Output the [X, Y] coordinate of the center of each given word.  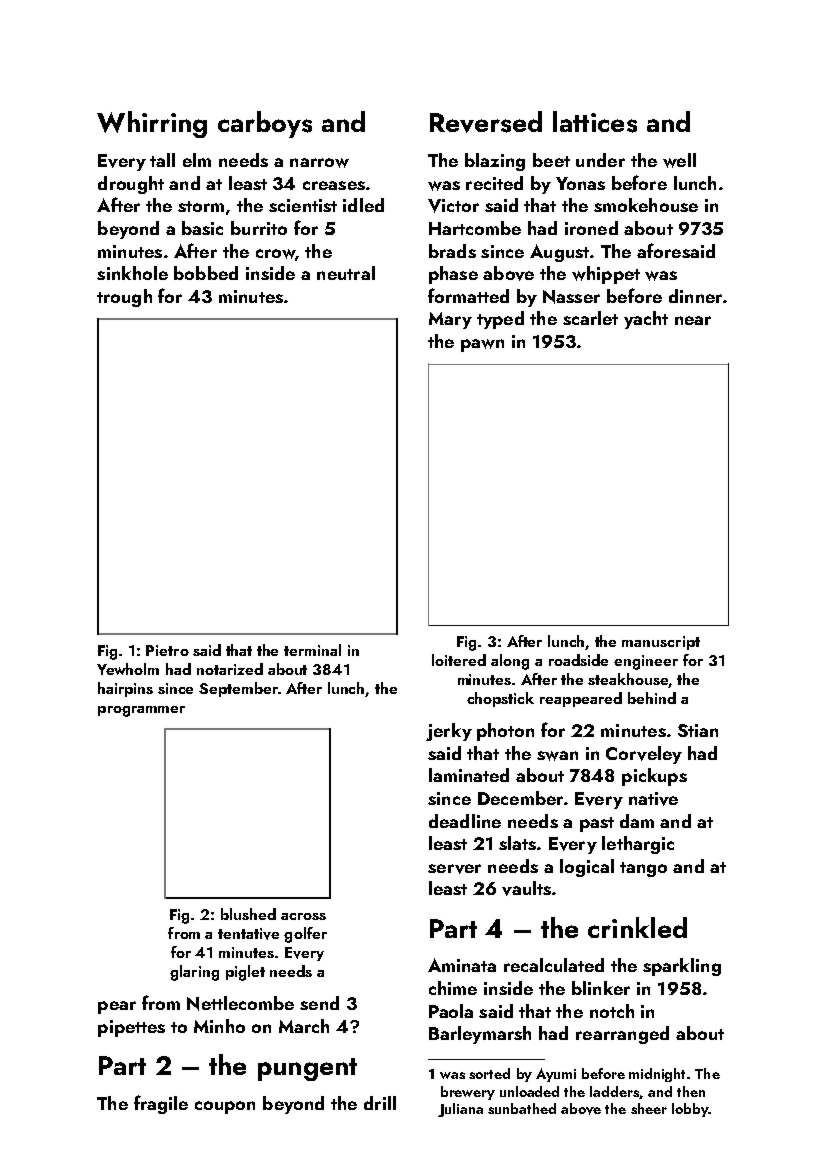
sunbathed [522, 1108]
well [679, 160]
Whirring [152, 124]
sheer [649, 1108]
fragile [161, 1104]
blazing [495, 162]
